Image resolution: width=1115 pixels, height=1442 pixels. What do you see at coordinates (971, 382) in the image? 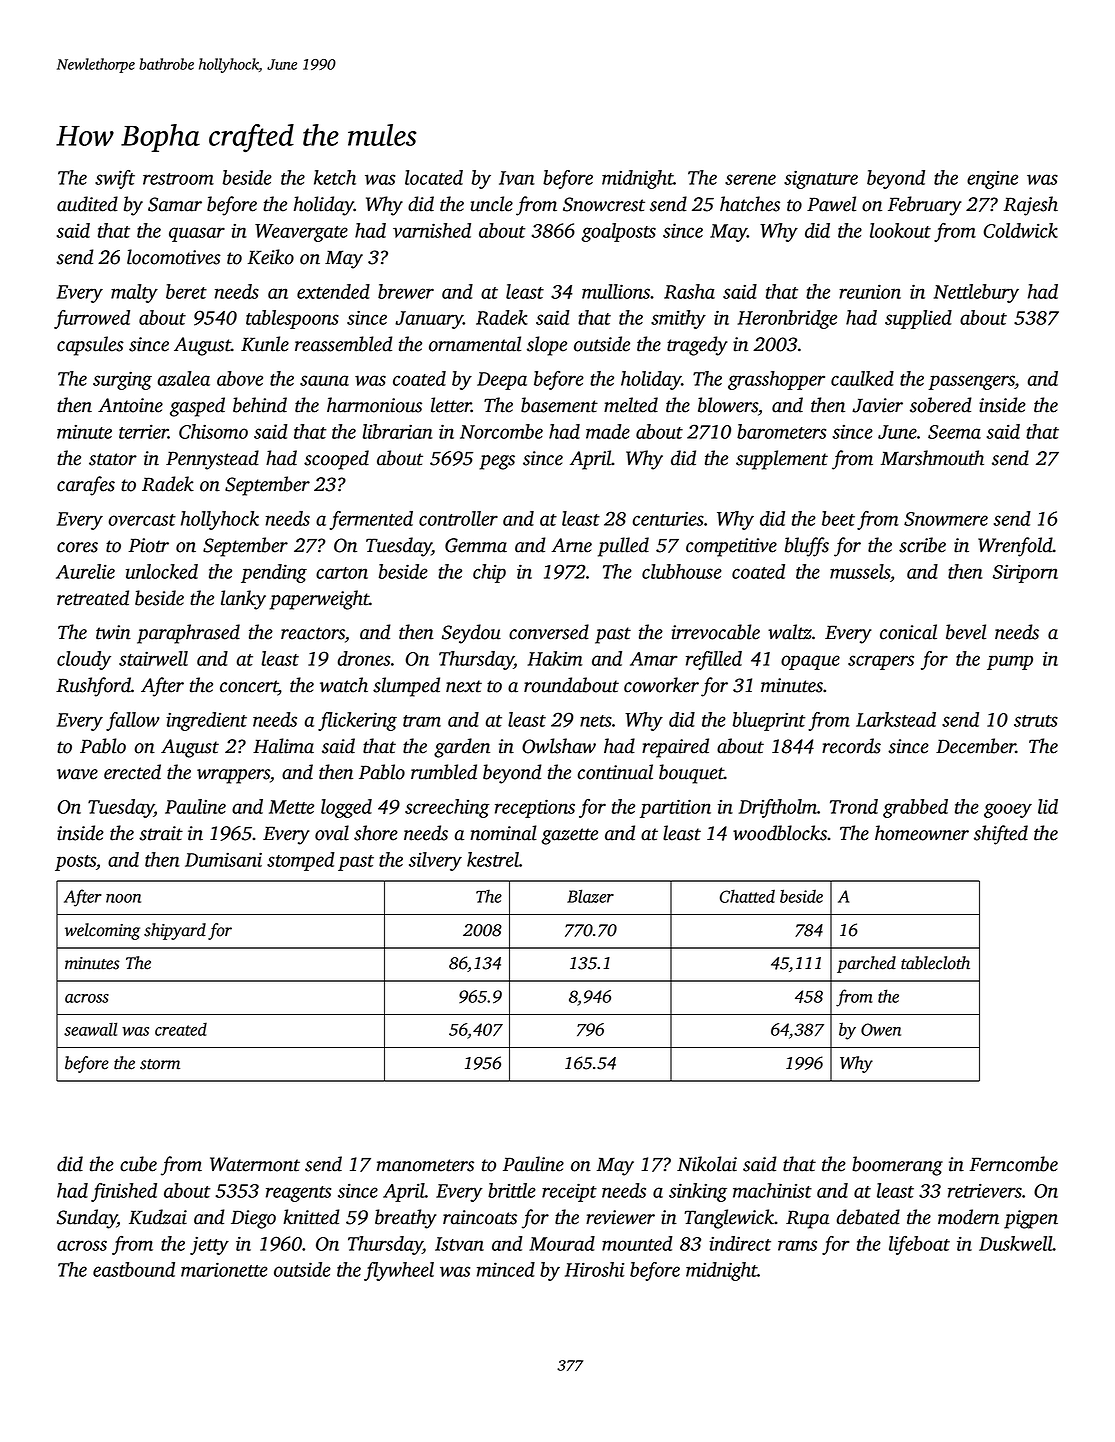
I see `passengers` at bounding box center [971, 382].
